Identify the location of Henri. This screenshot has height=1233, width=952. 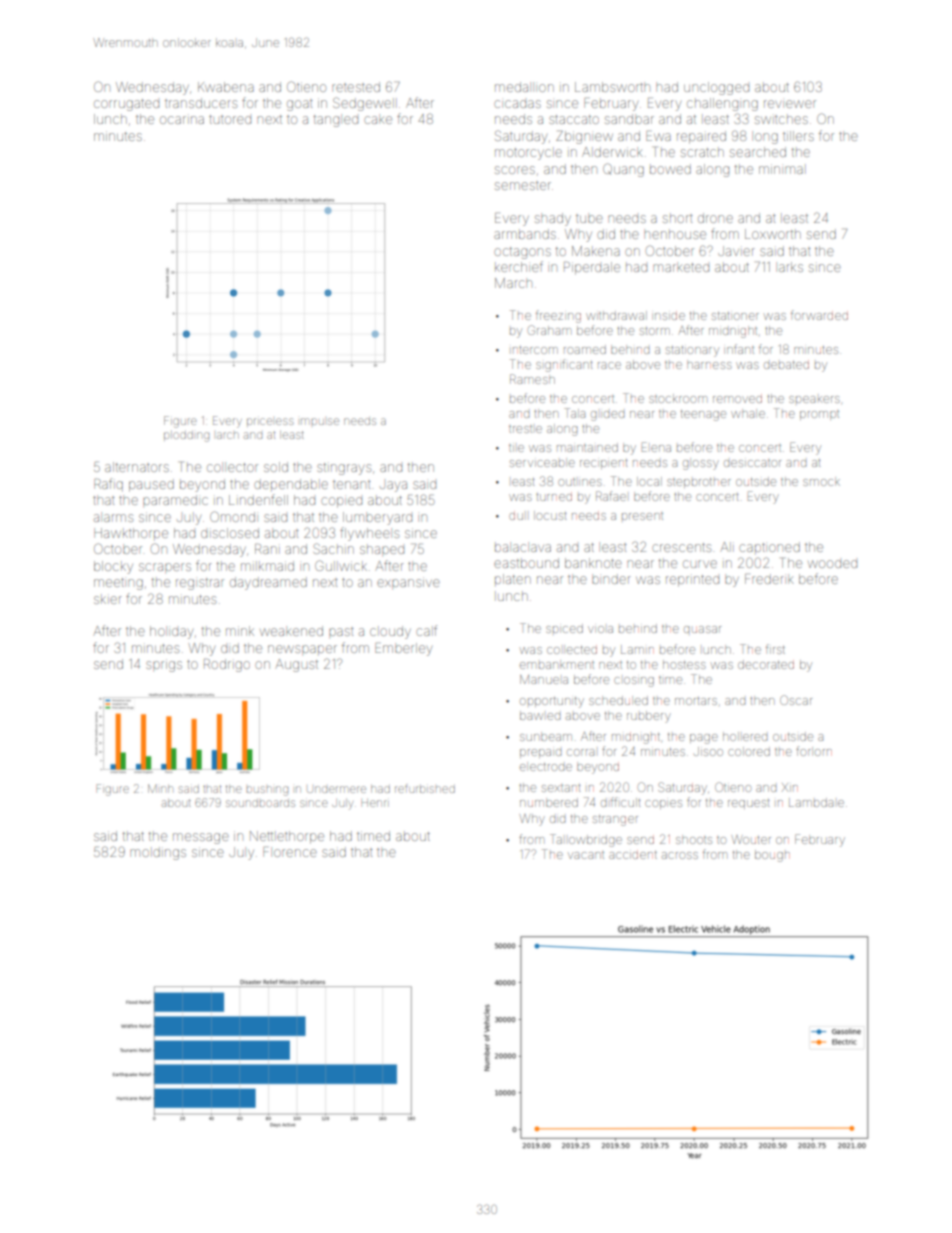
(374, 803).
